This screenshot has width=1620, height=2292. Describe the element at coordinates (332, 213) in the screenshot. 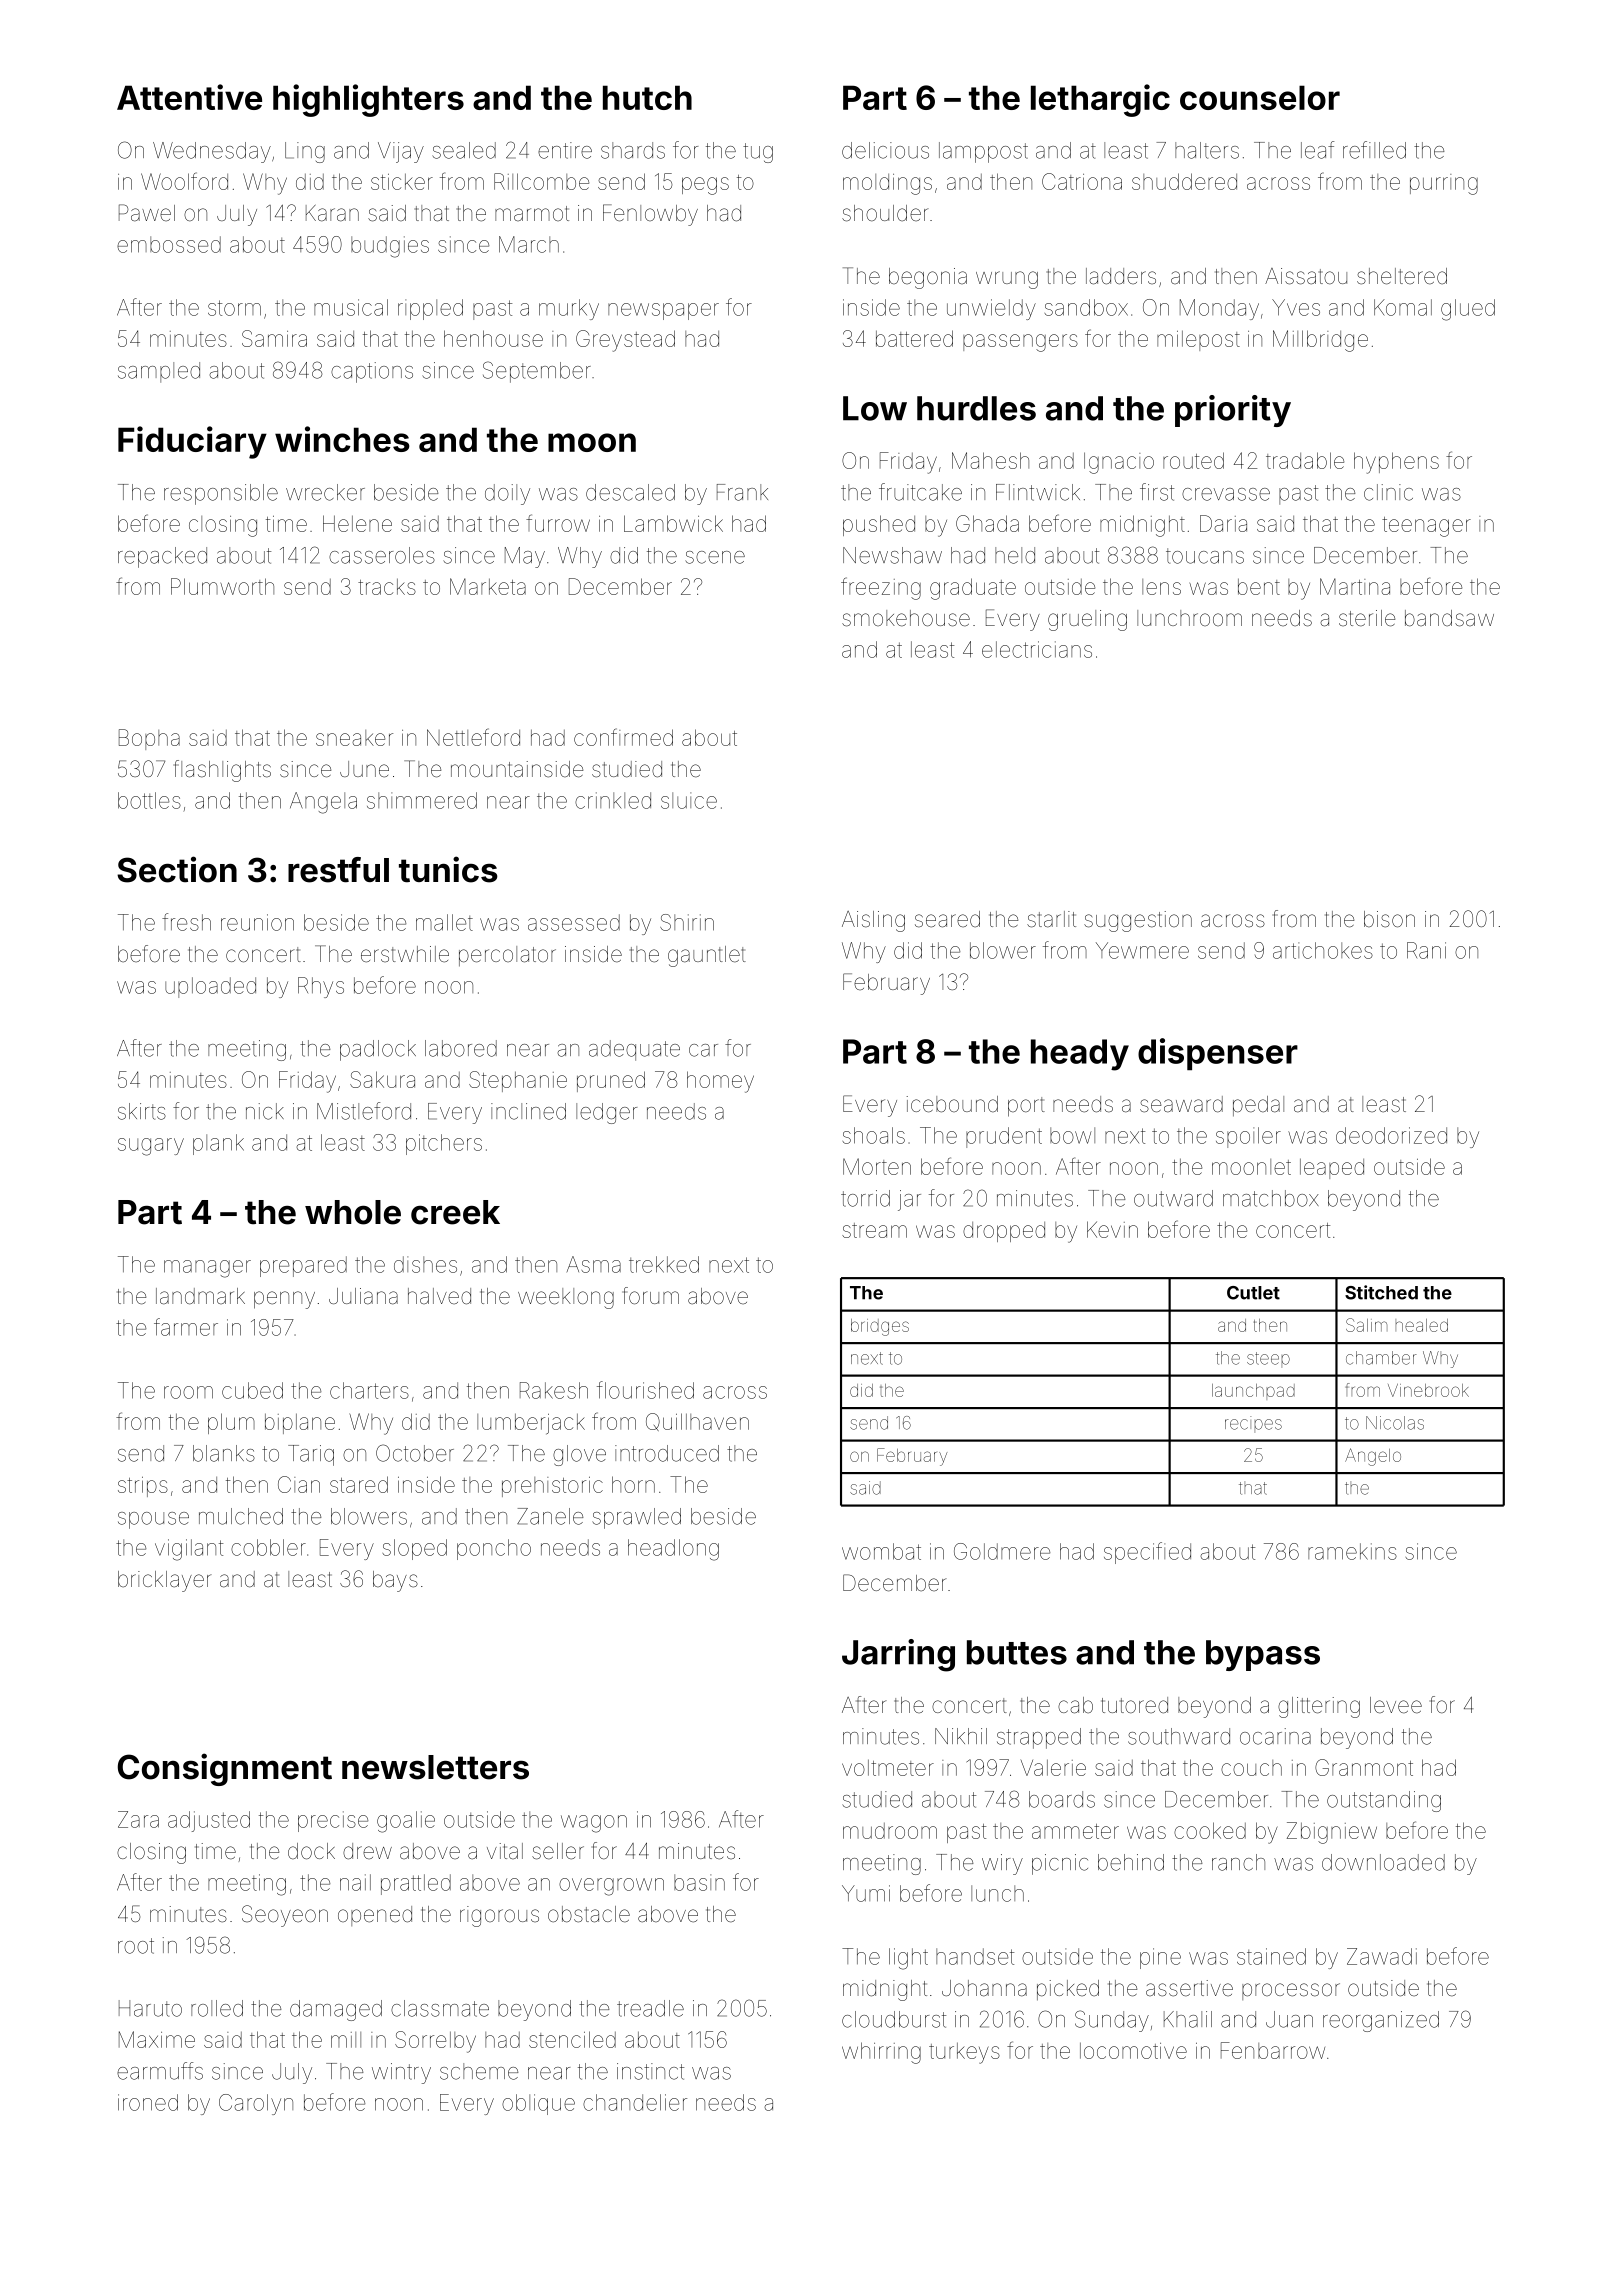

I see `Karan` at that location.
